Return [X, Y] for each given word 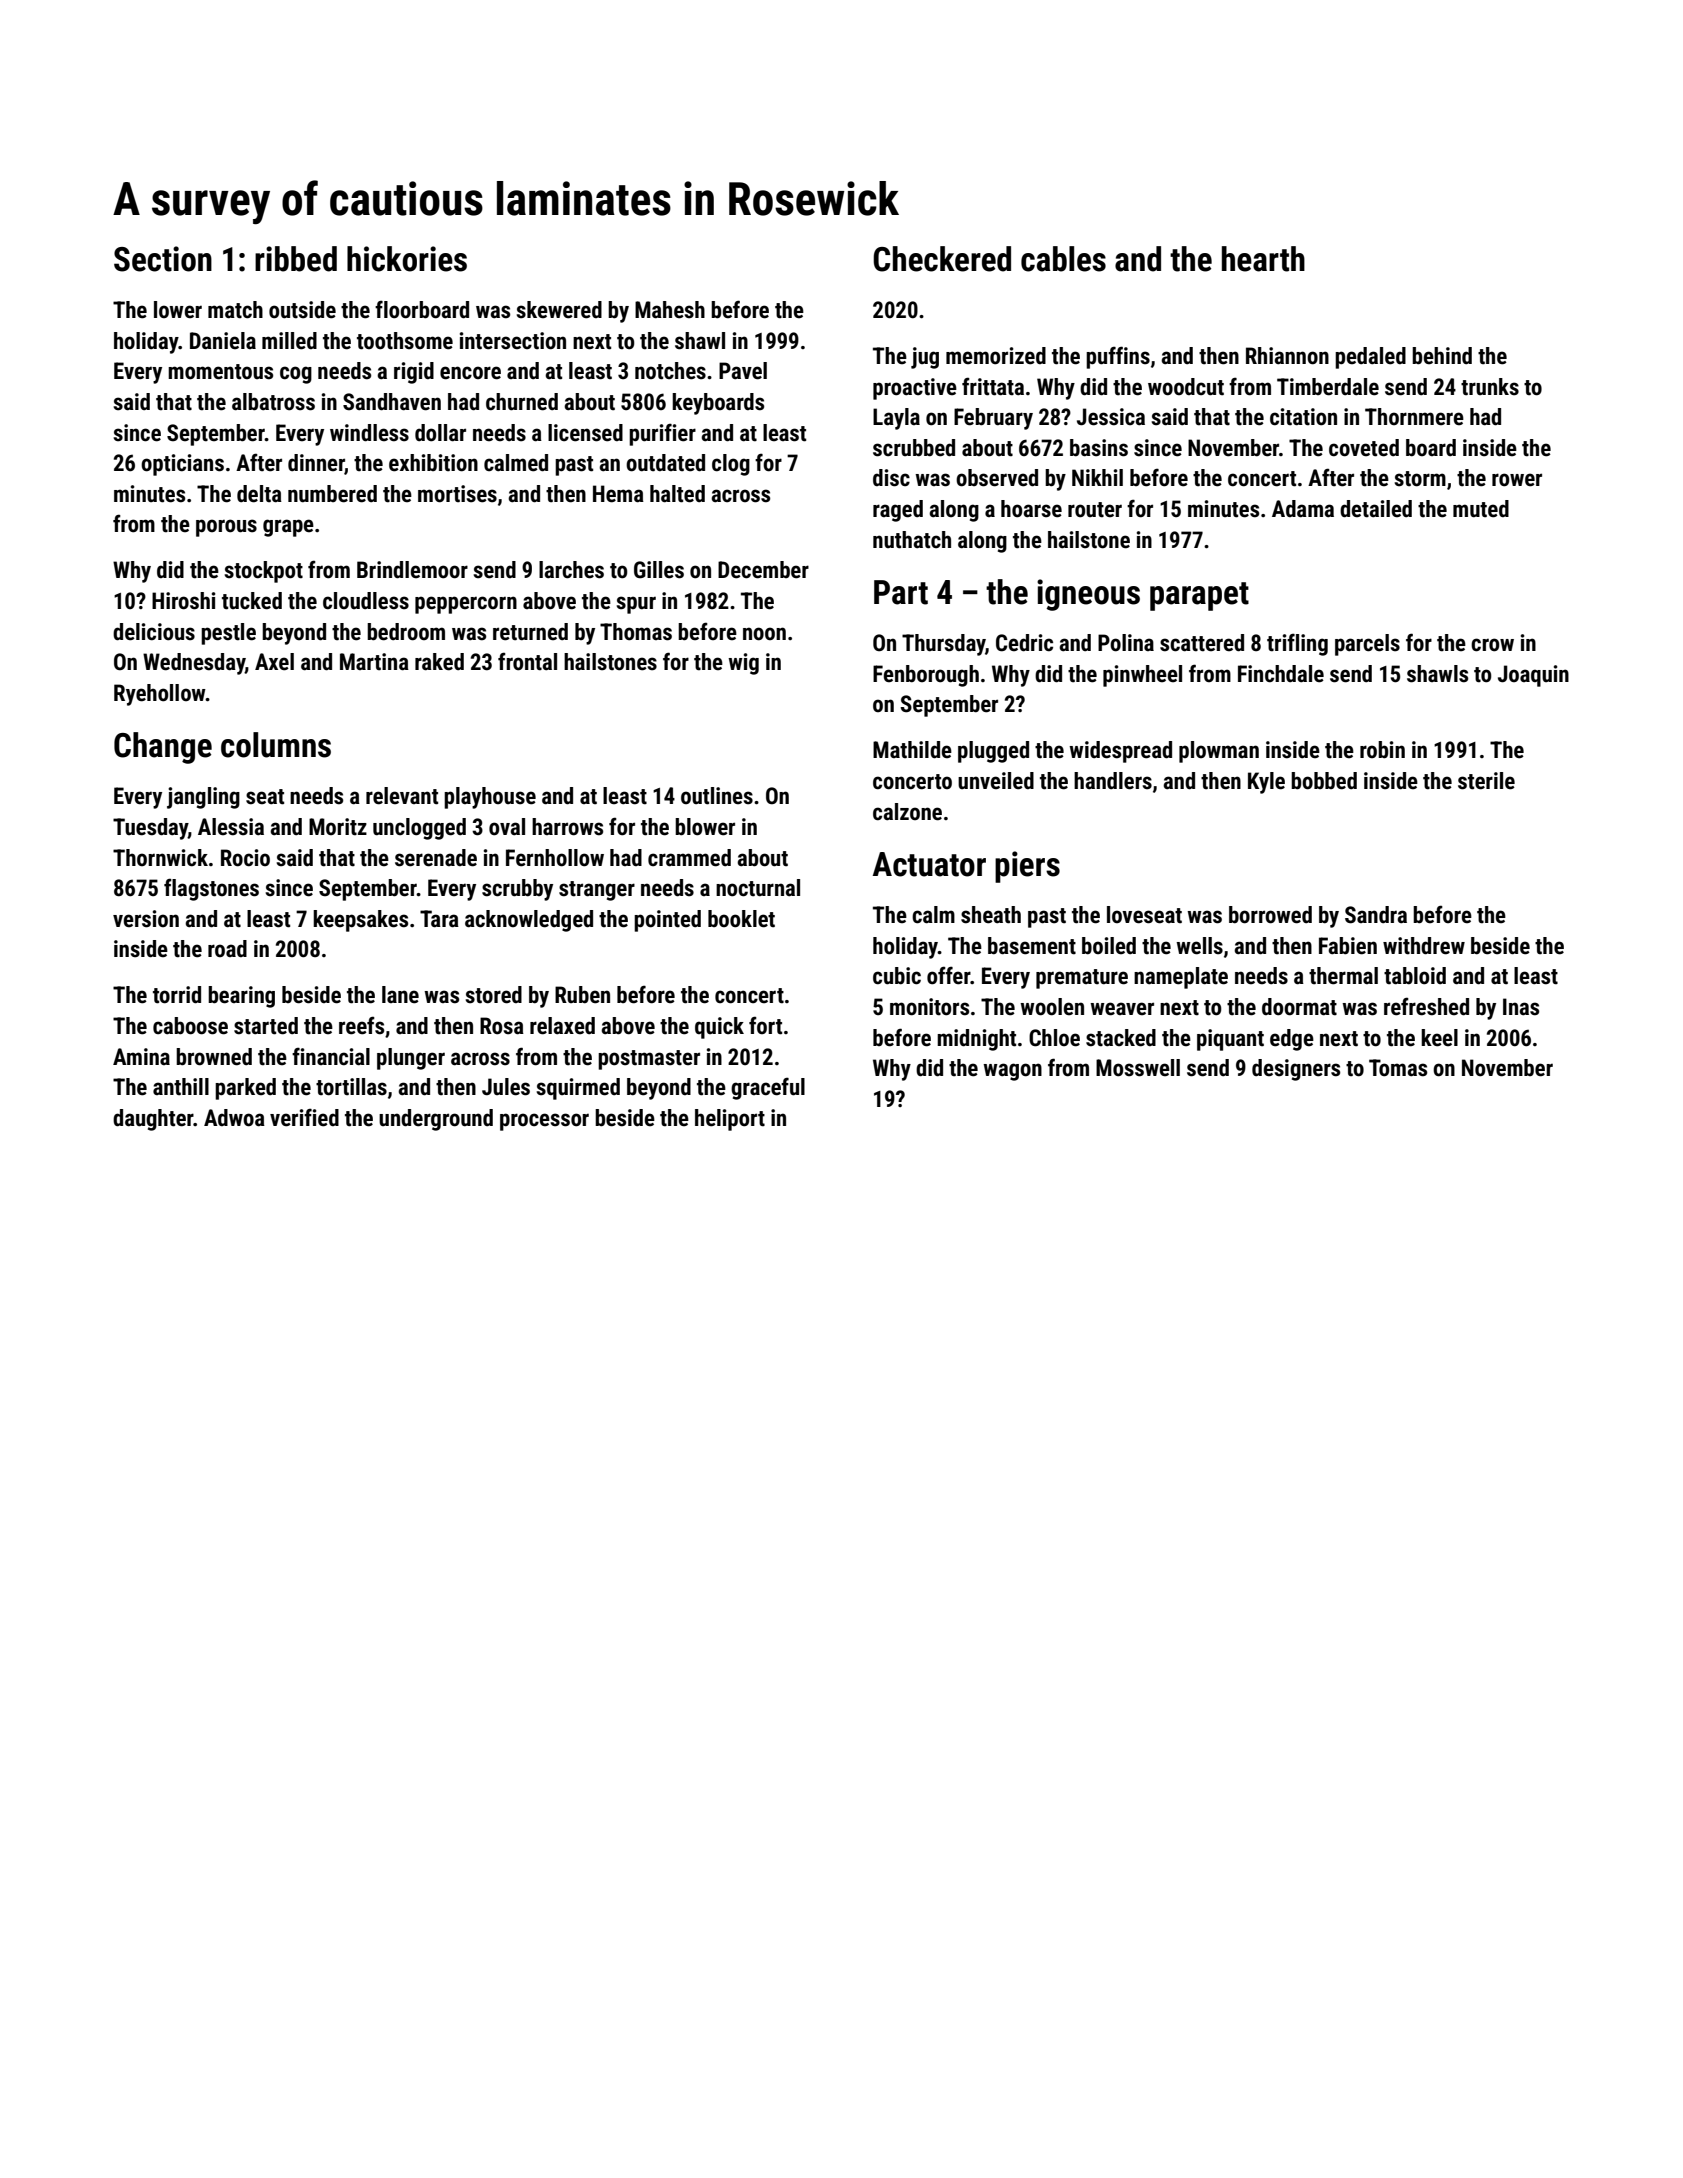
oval [507, 827]
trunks [1490, 387]
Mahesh [670, 310]
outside [302, 310]
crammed [689, 858]
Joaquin [1533, 676]
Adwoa [234, 1118]
